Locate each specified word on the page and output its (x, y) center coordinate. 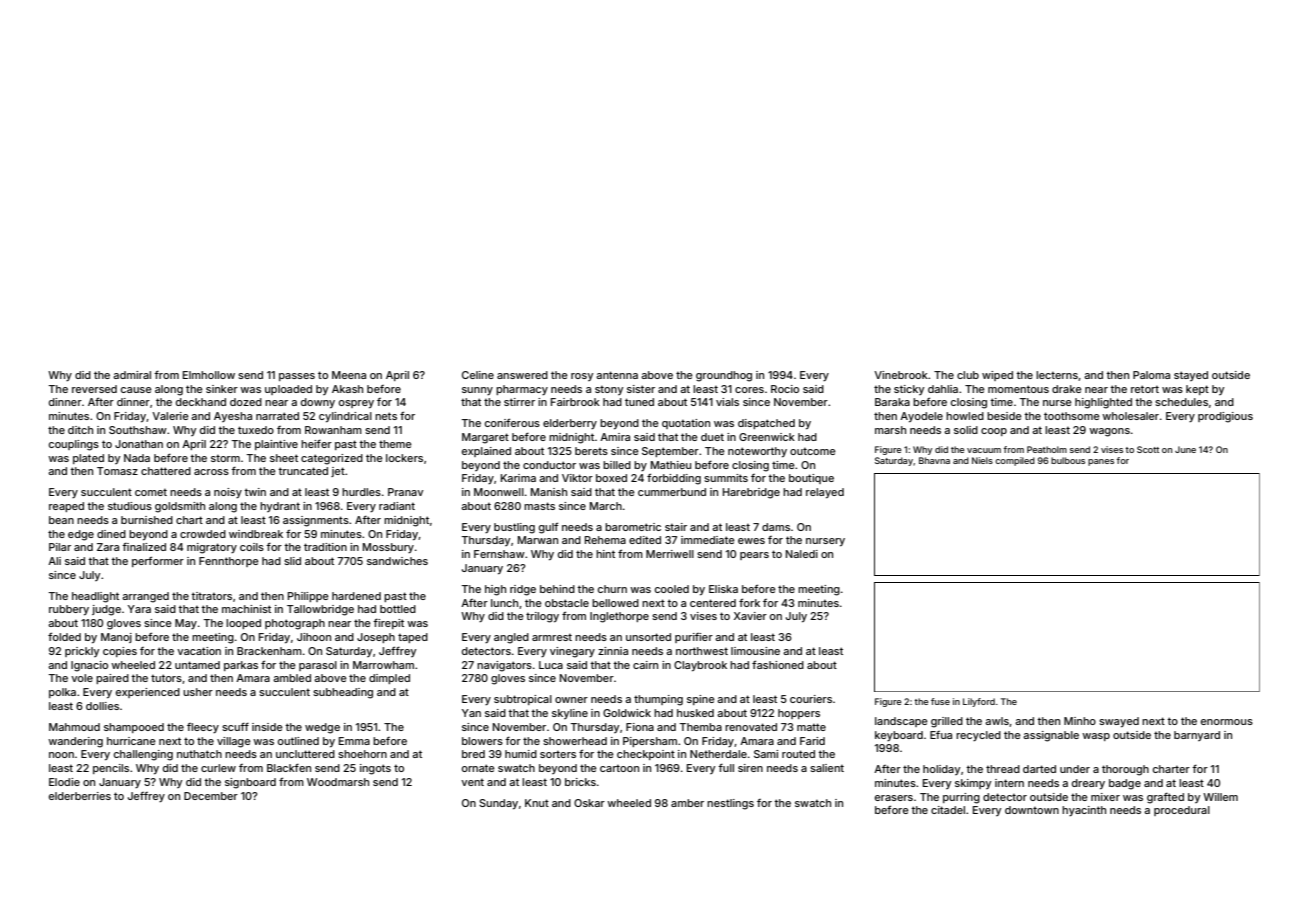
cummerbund (672, 492)
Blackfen (289, 768)
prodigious (1225, 417)
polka (62, 693)
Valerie (170, 416)
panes (1101, 462)
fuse (940, 701)
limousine (755, 651)
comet (151, 492)
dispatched (766, 424)
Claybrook (700, 666)
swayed (1119, 722)
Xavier (750, 616)
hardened (356, 596)
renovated (751, 727)
